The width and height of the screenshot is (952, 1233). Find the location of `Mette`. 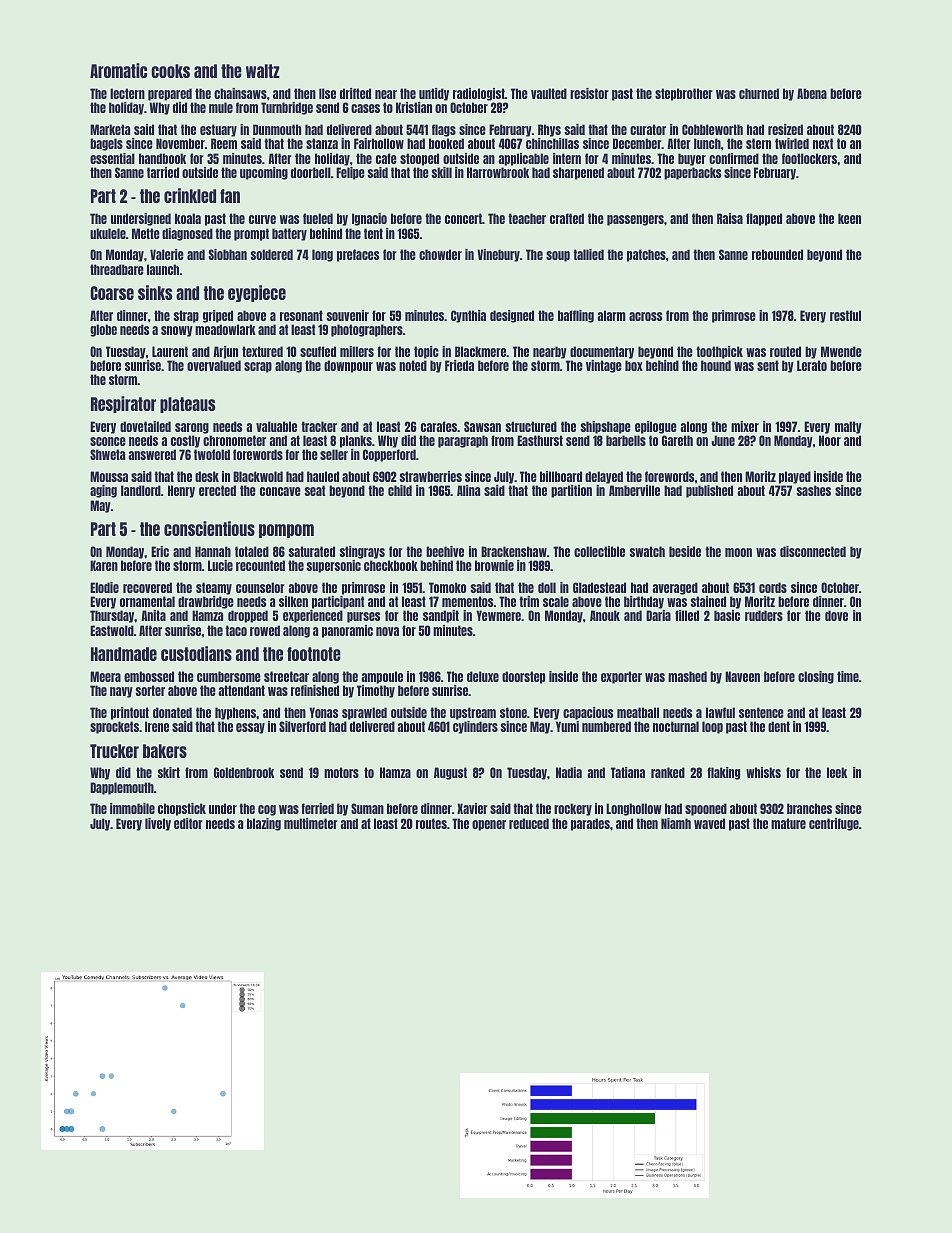

Mette is located at coordinates (146, 233).
